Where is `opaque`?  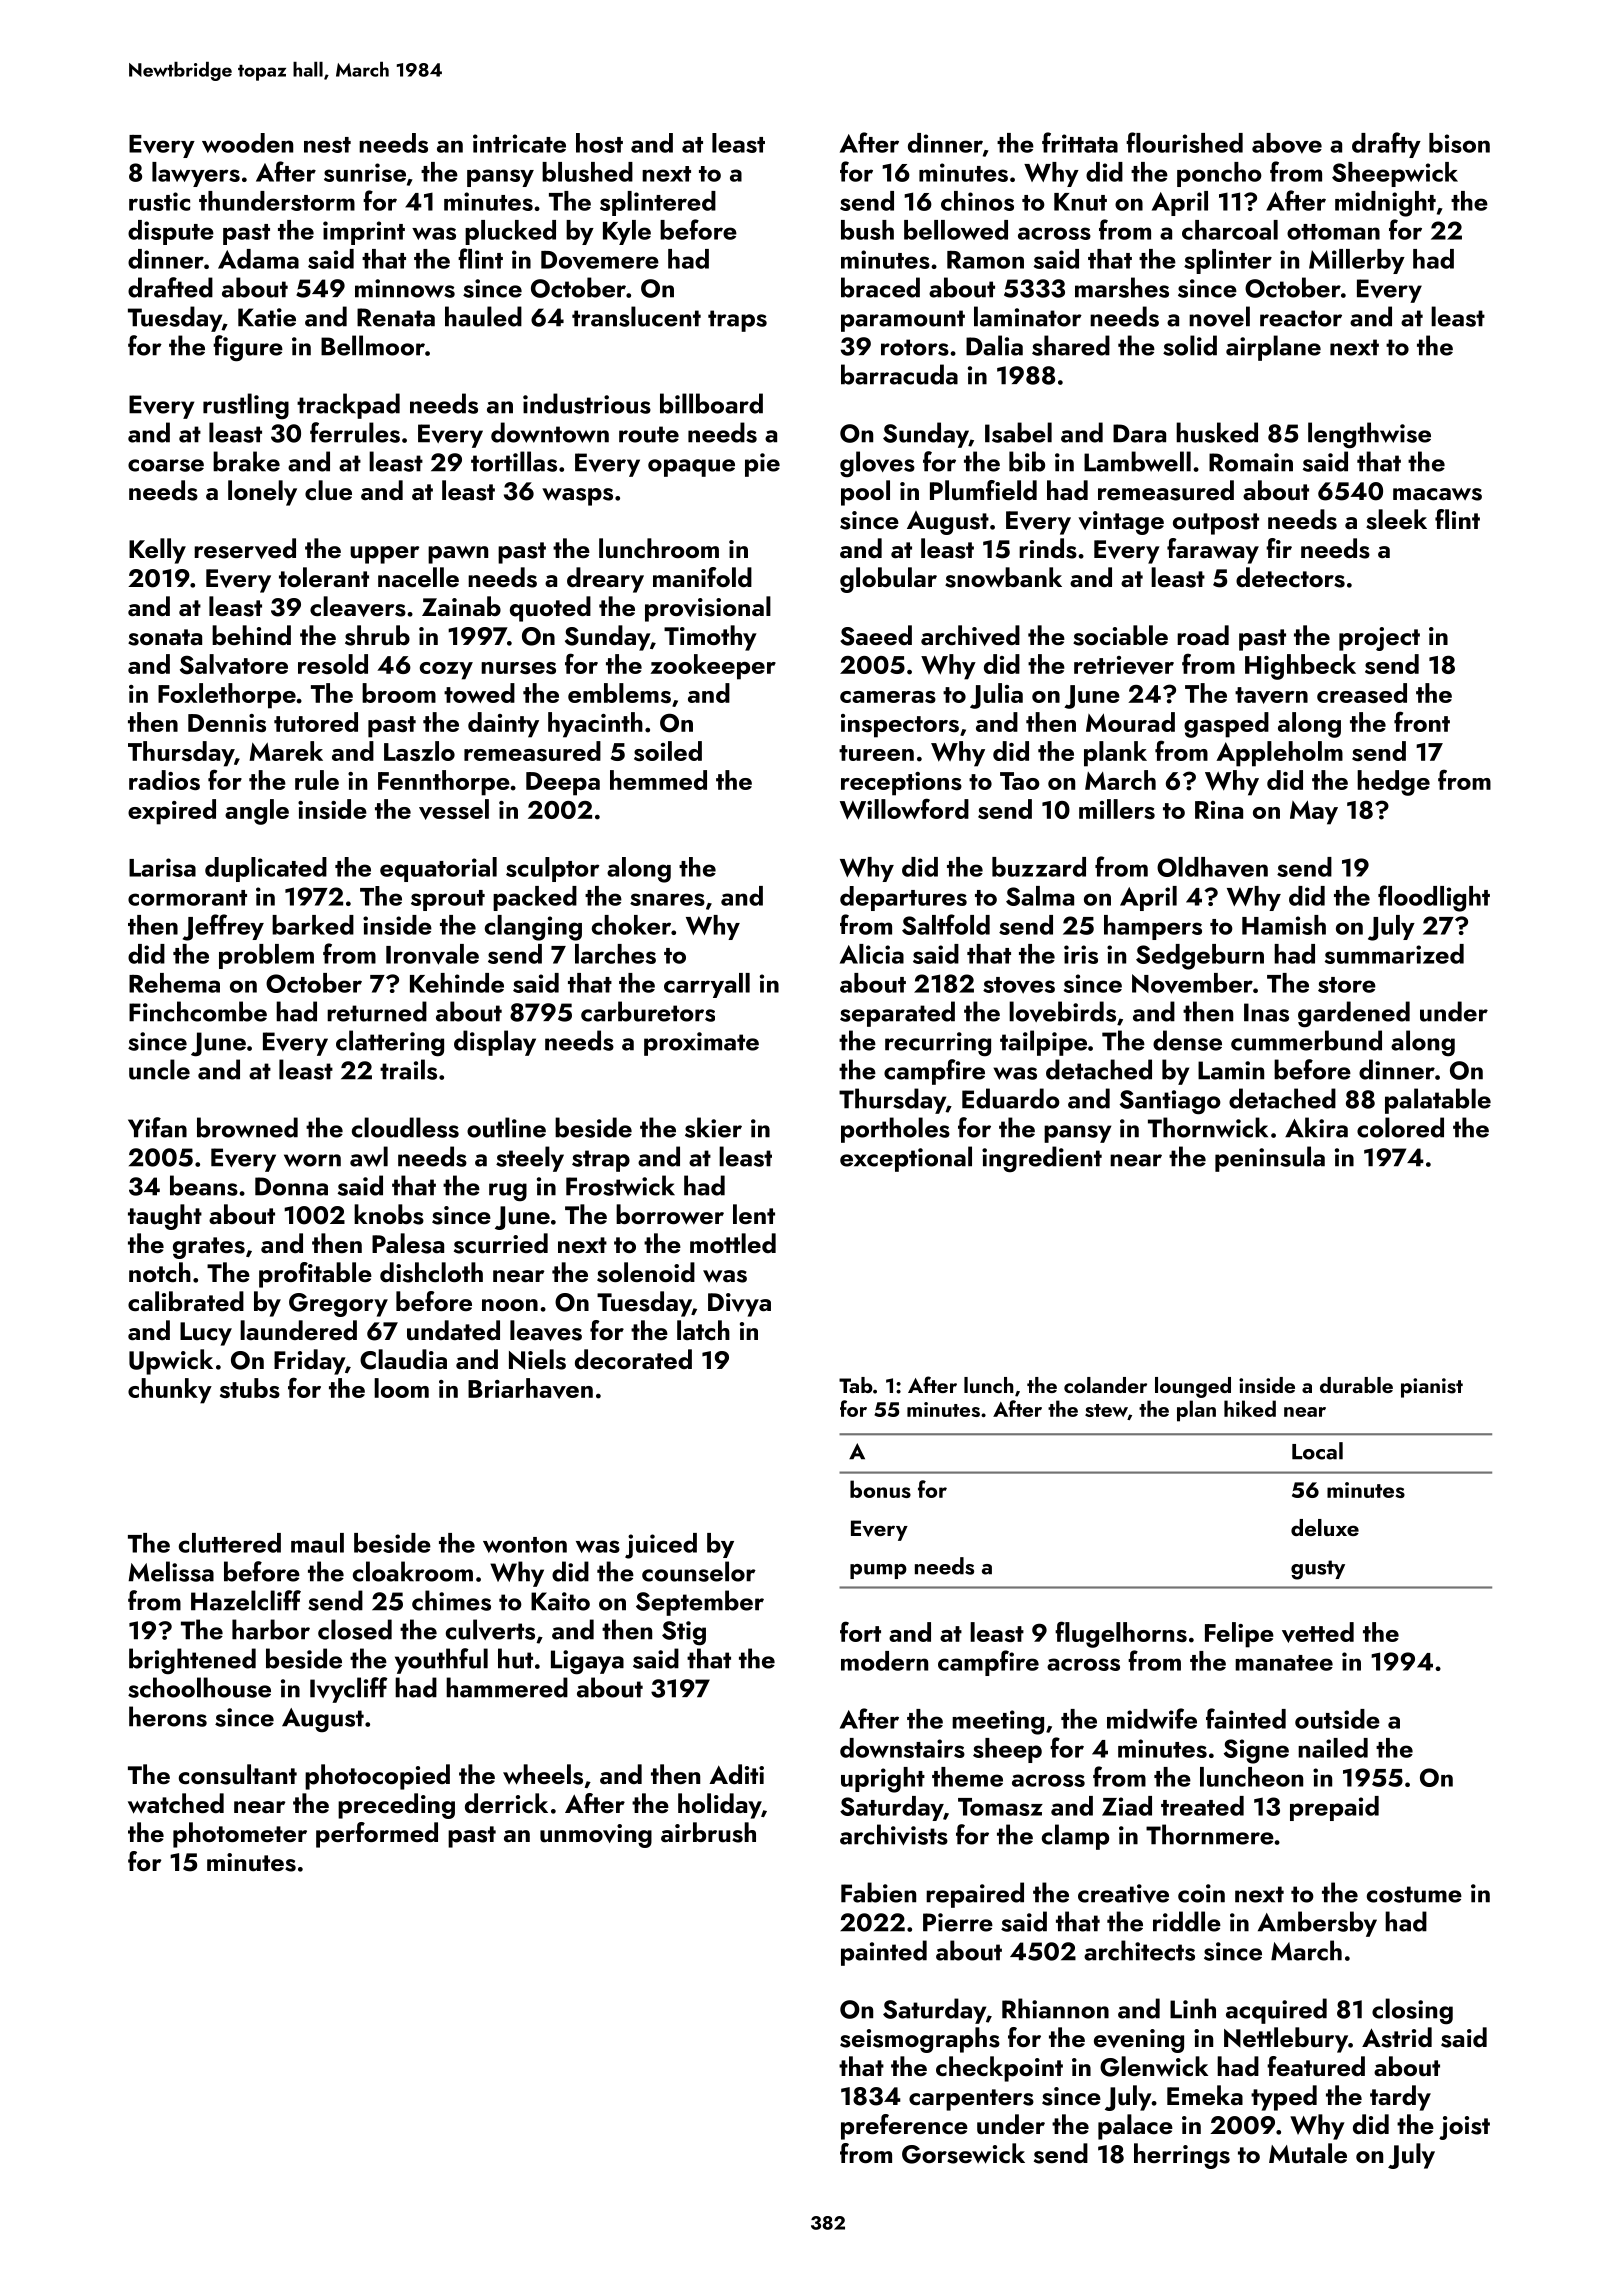
opaque is located at coordinates (691, 468).
